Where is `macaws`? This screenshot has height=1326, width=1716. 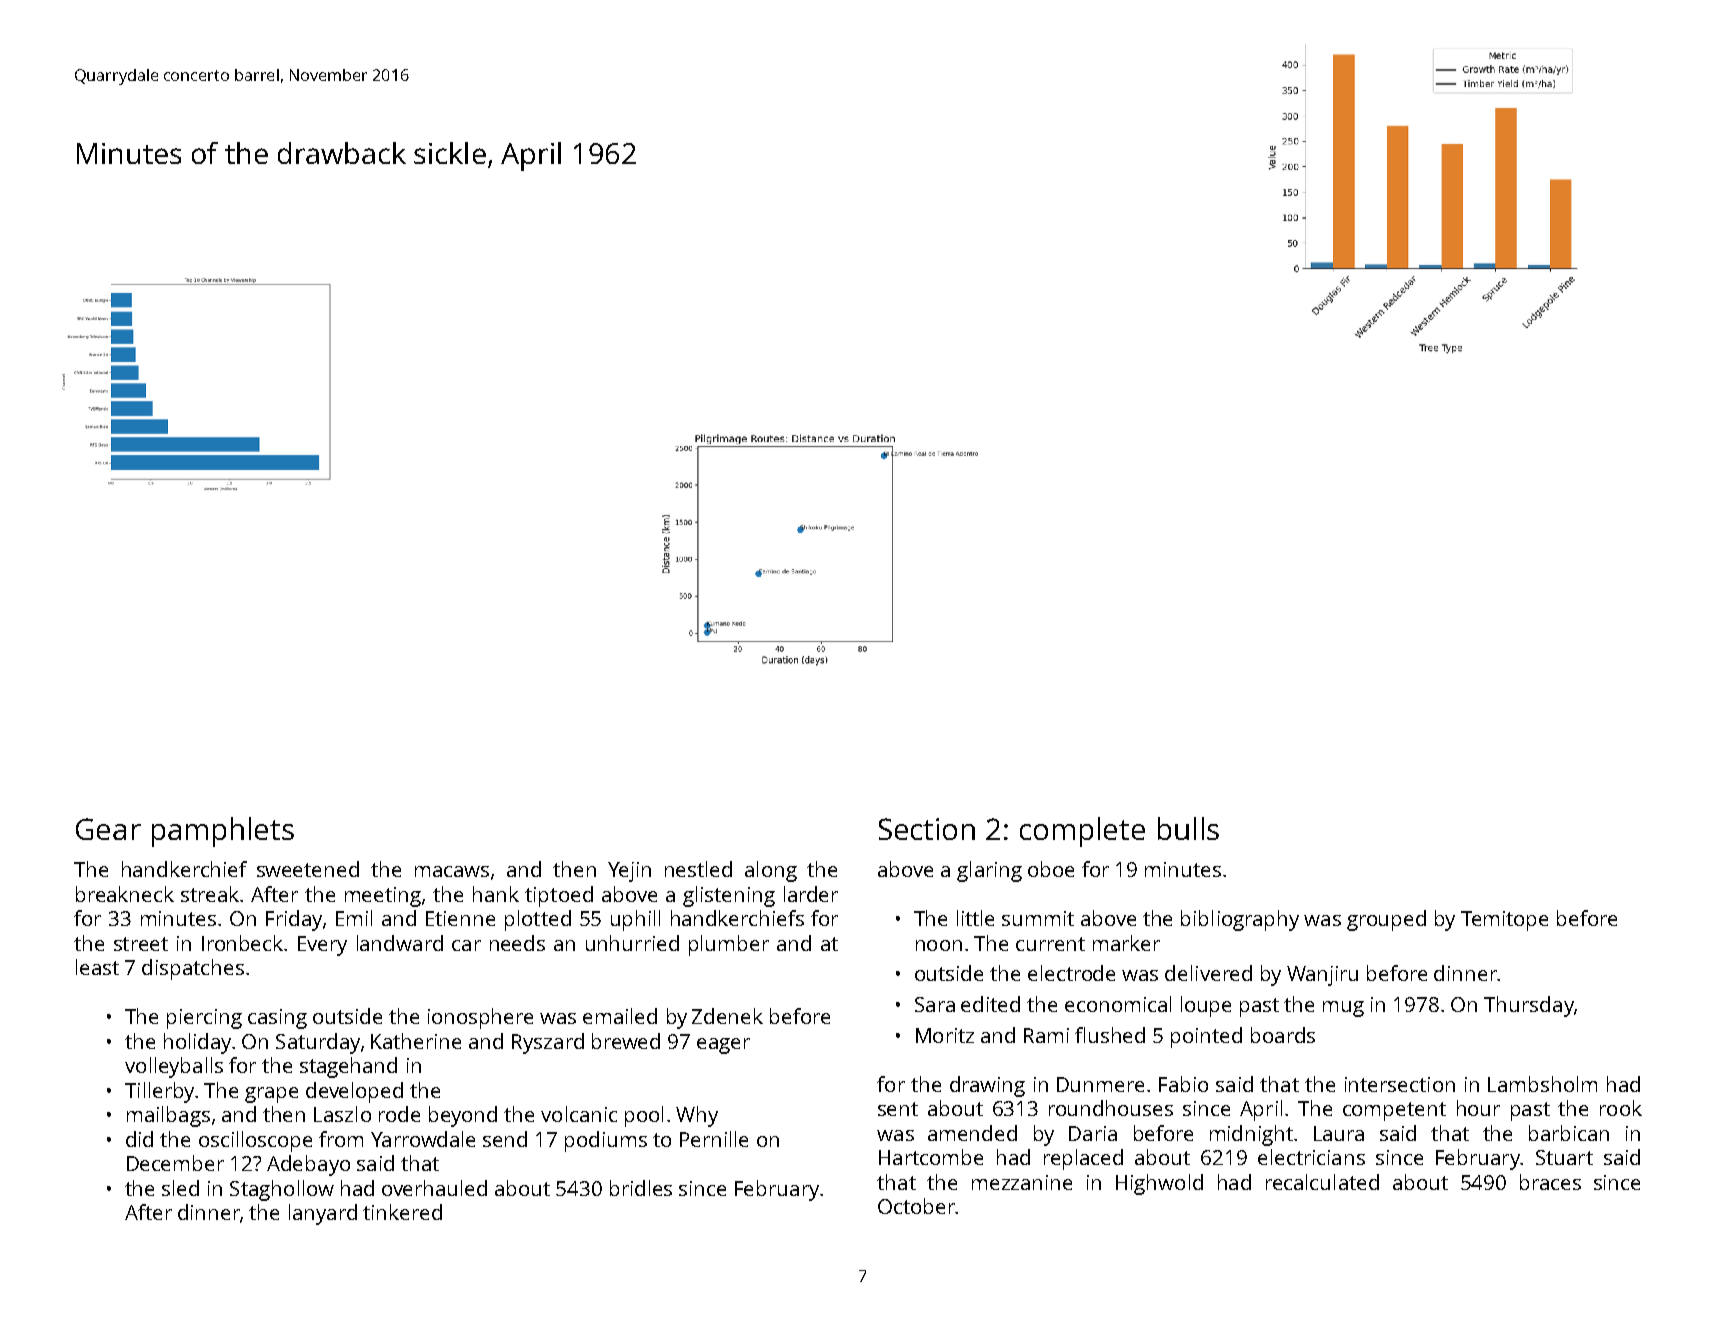 macaws is located at coordinates (452, 871).
